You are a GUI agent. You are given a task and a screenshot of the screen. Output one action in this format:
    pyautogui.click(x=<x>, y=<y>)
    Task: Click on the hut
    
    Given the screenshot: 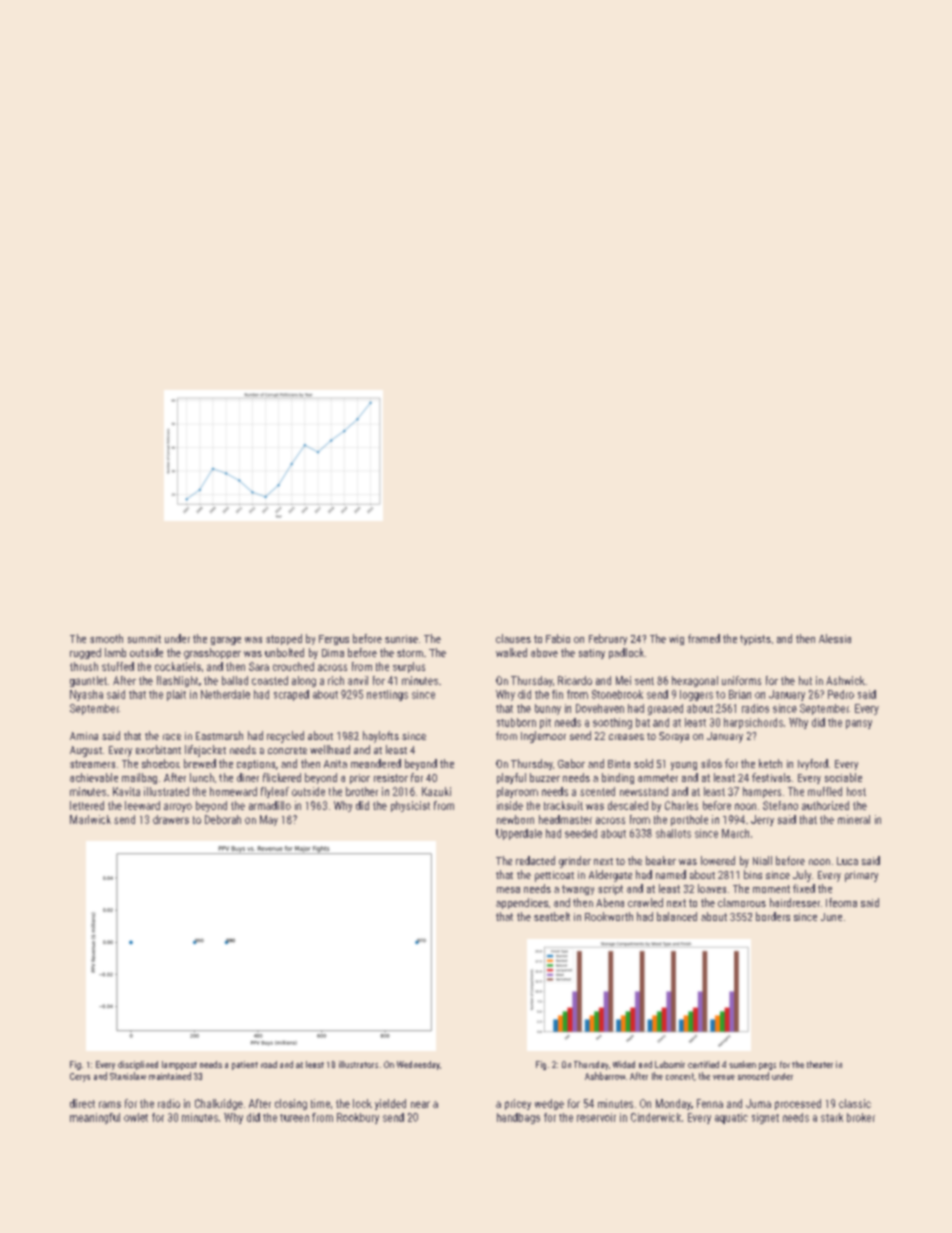 What is the action you would take?
    pyautogui.click(x=805, y=680)
